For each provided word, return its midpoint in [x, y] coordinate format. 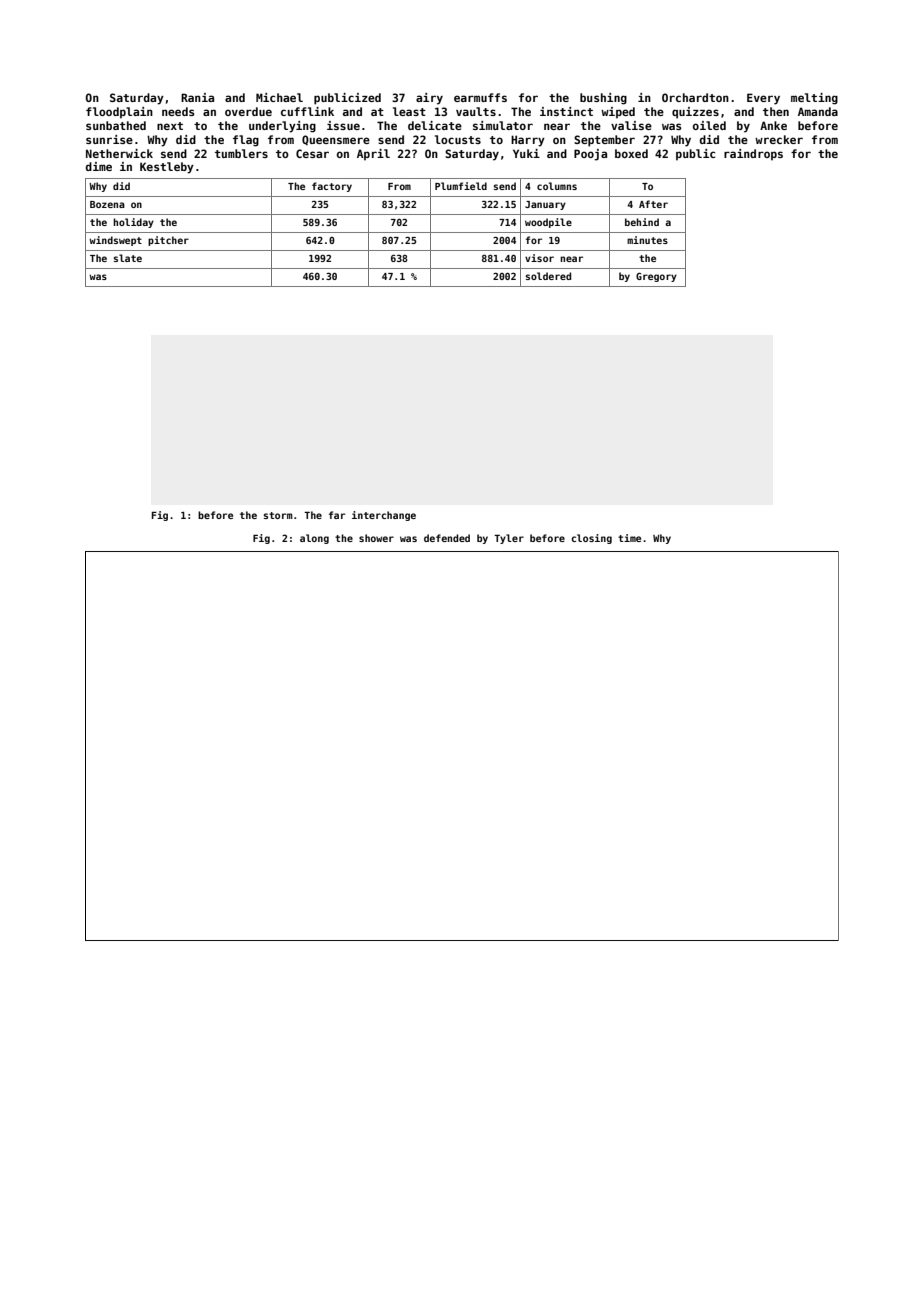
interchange [384, 516]
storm [278, 515]
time [629, 538]
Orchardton [695, 97]
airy [429, 99]
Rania [197, 97]
